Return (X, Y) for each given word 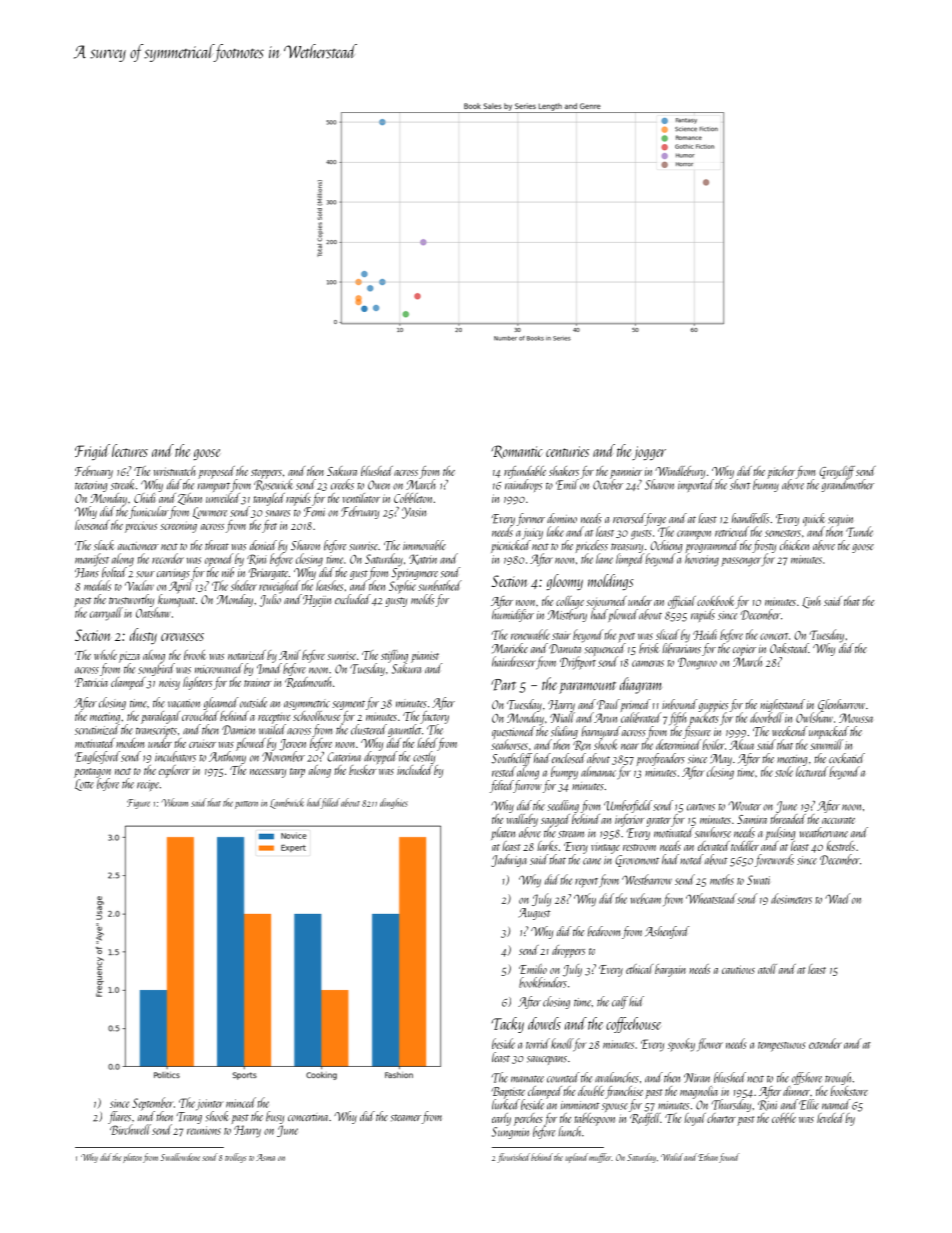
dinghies (394, 803)
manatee (527, 1079)
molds (422, 599)
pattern (246, 805)
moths (722, 879)
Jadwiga (509, 860)
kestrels (841, 846)
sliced (667, 634)
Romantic (517, 452)
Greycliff (837, 472)
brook (195, 655)
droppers (568, 951)
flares (119, 1117)
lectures (130, 450)
